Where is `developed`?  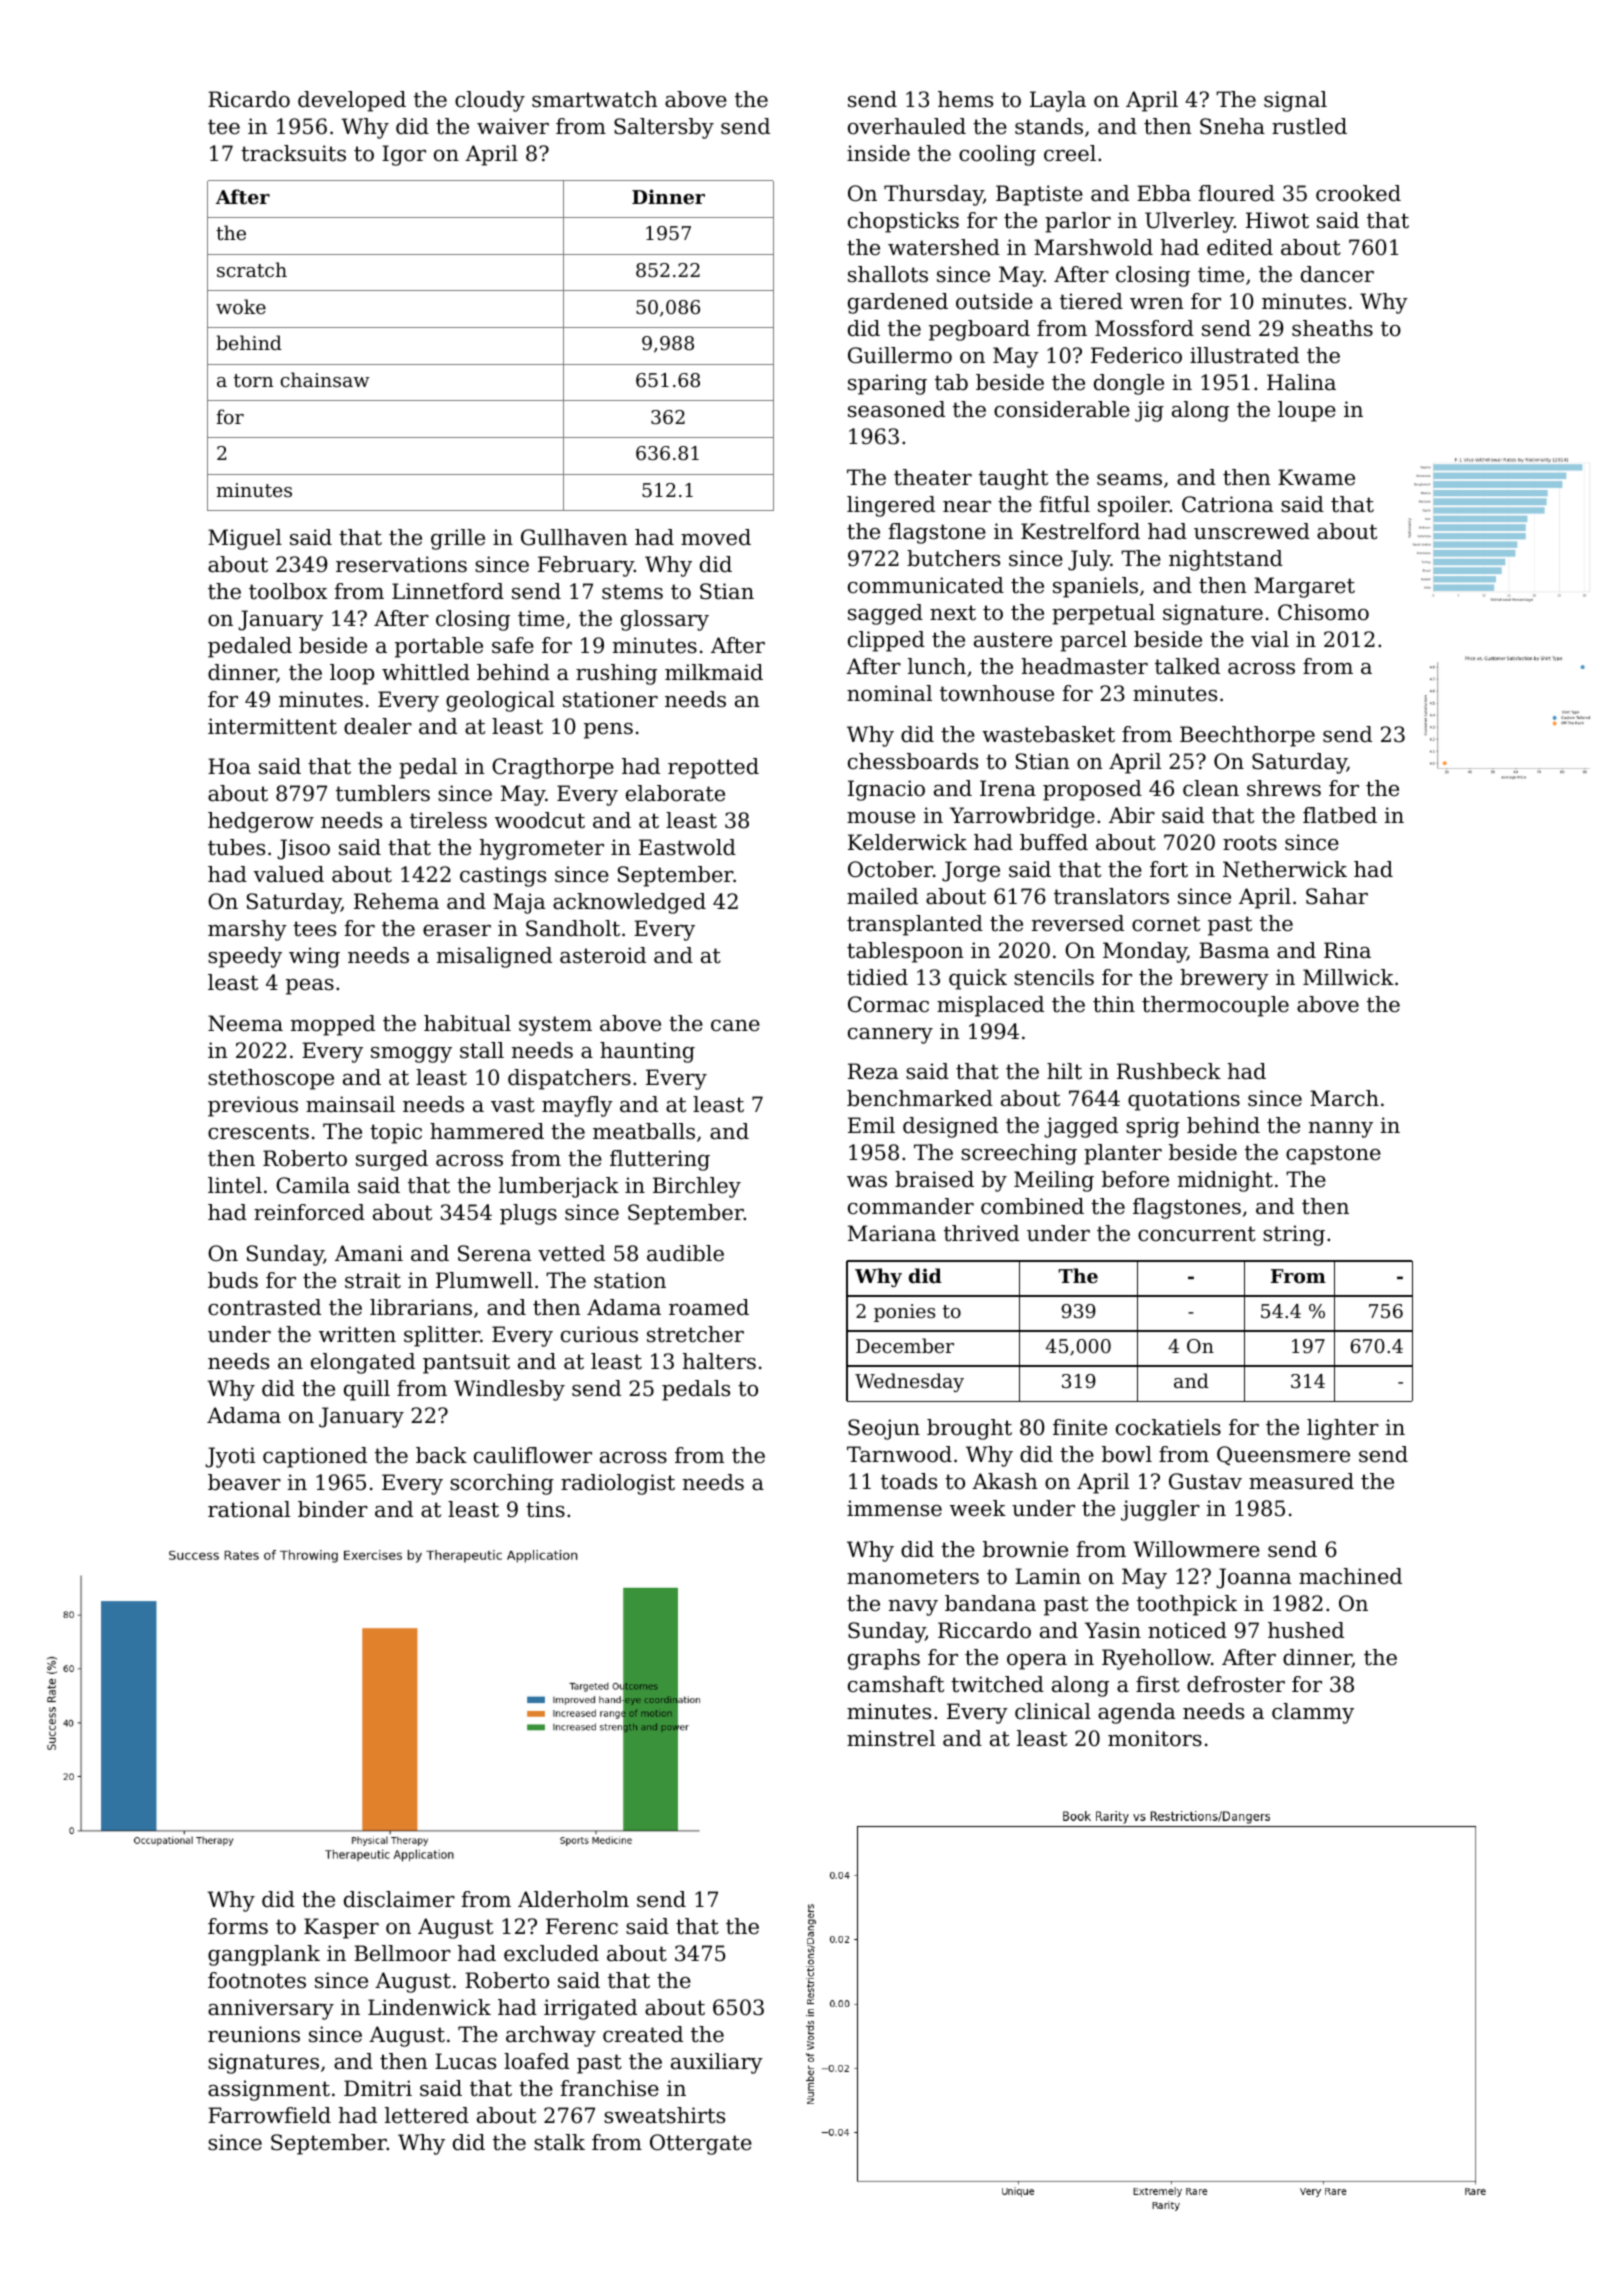
developed is located at coordinates (352, 101).
